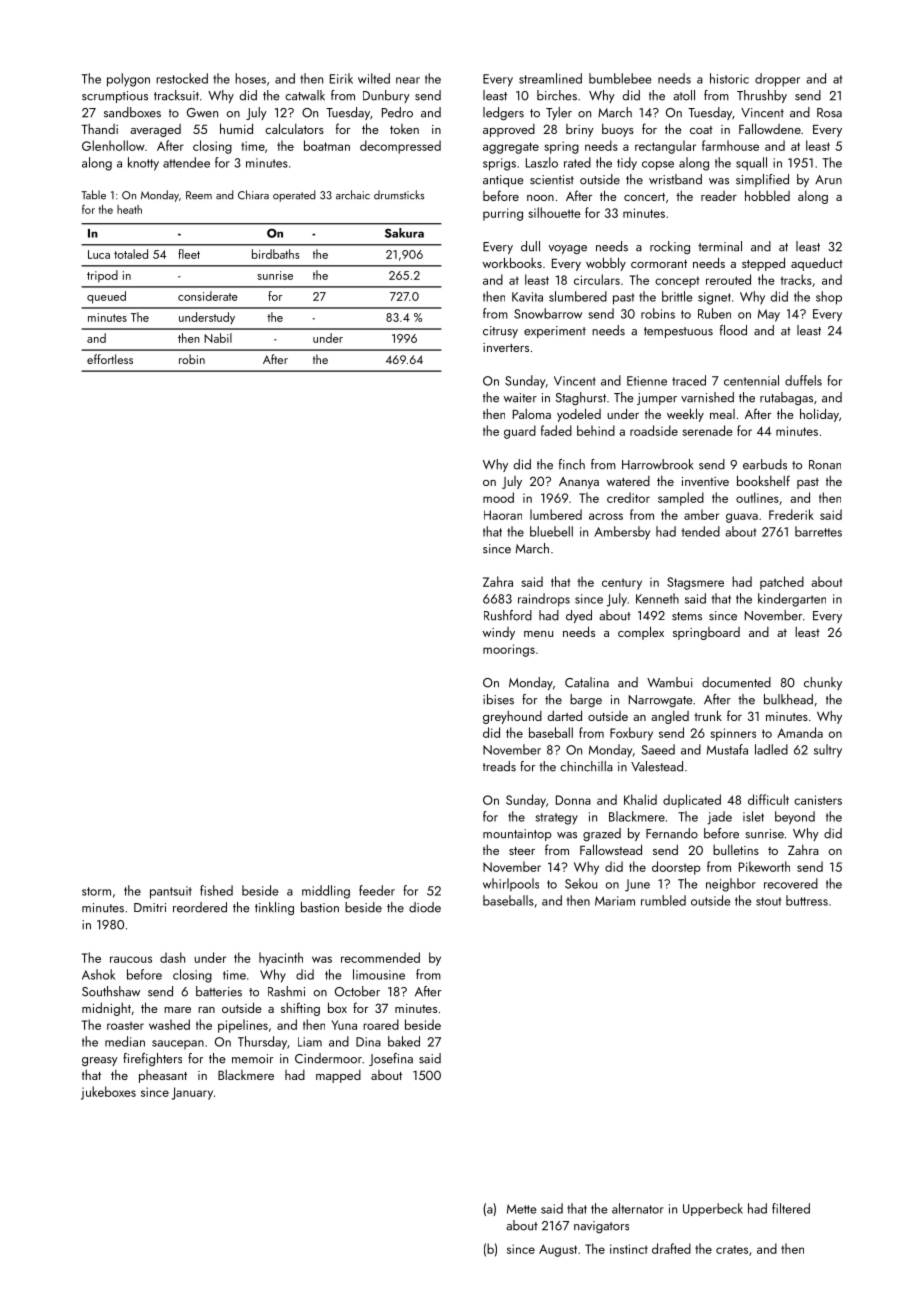 The image size is (924, 1308). Describe the element at coordinates (644, 197) in the document. I see `concert` at that location.
